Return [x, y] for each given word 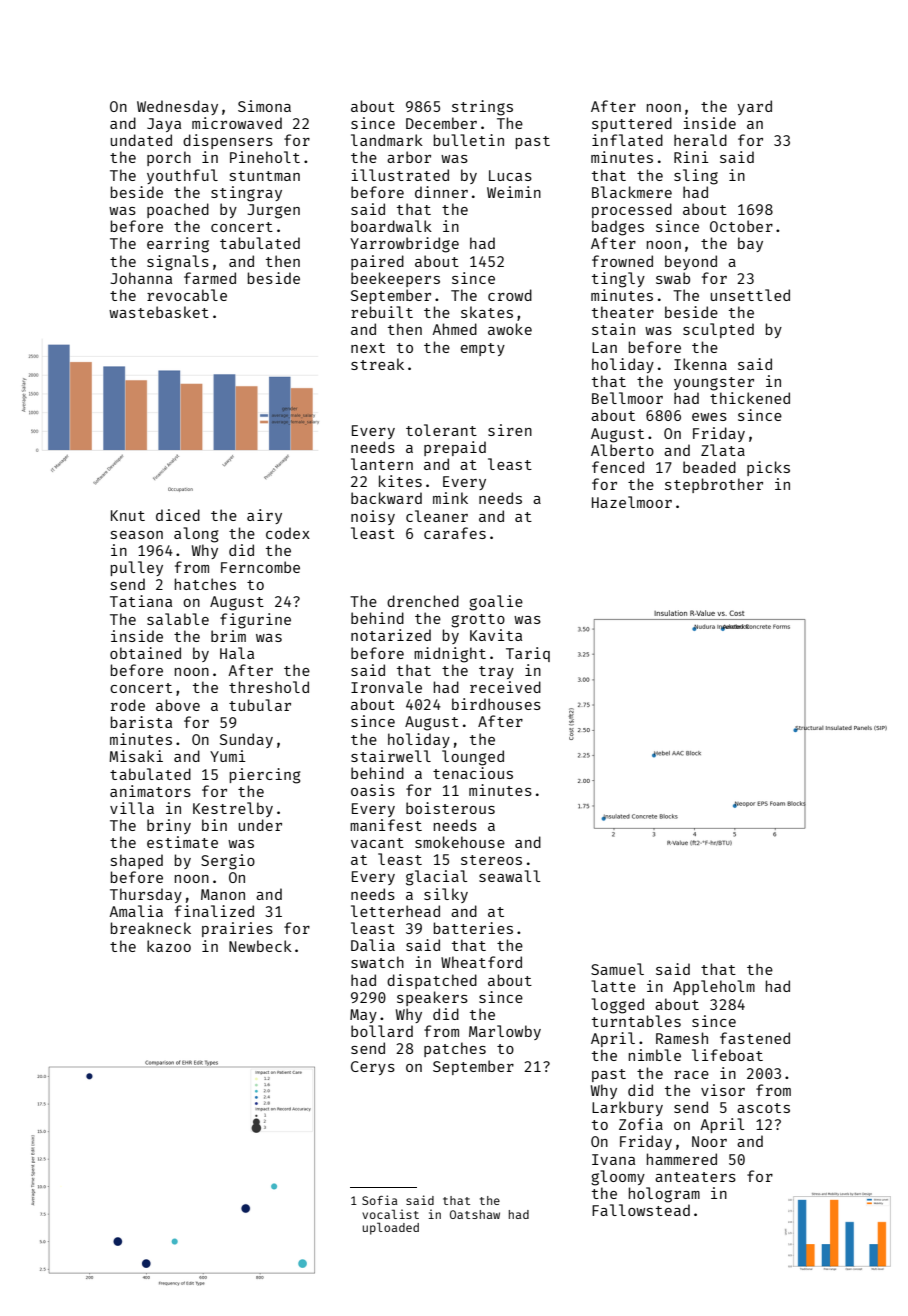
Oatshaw [475, 1214]
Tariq [528, 654]
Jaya [164, 125]
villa [132, 808]
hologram [664, 1195]
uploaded [391, 1228]
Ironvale [386, 687]
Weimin [514, 192]
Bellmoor [627, 398]
